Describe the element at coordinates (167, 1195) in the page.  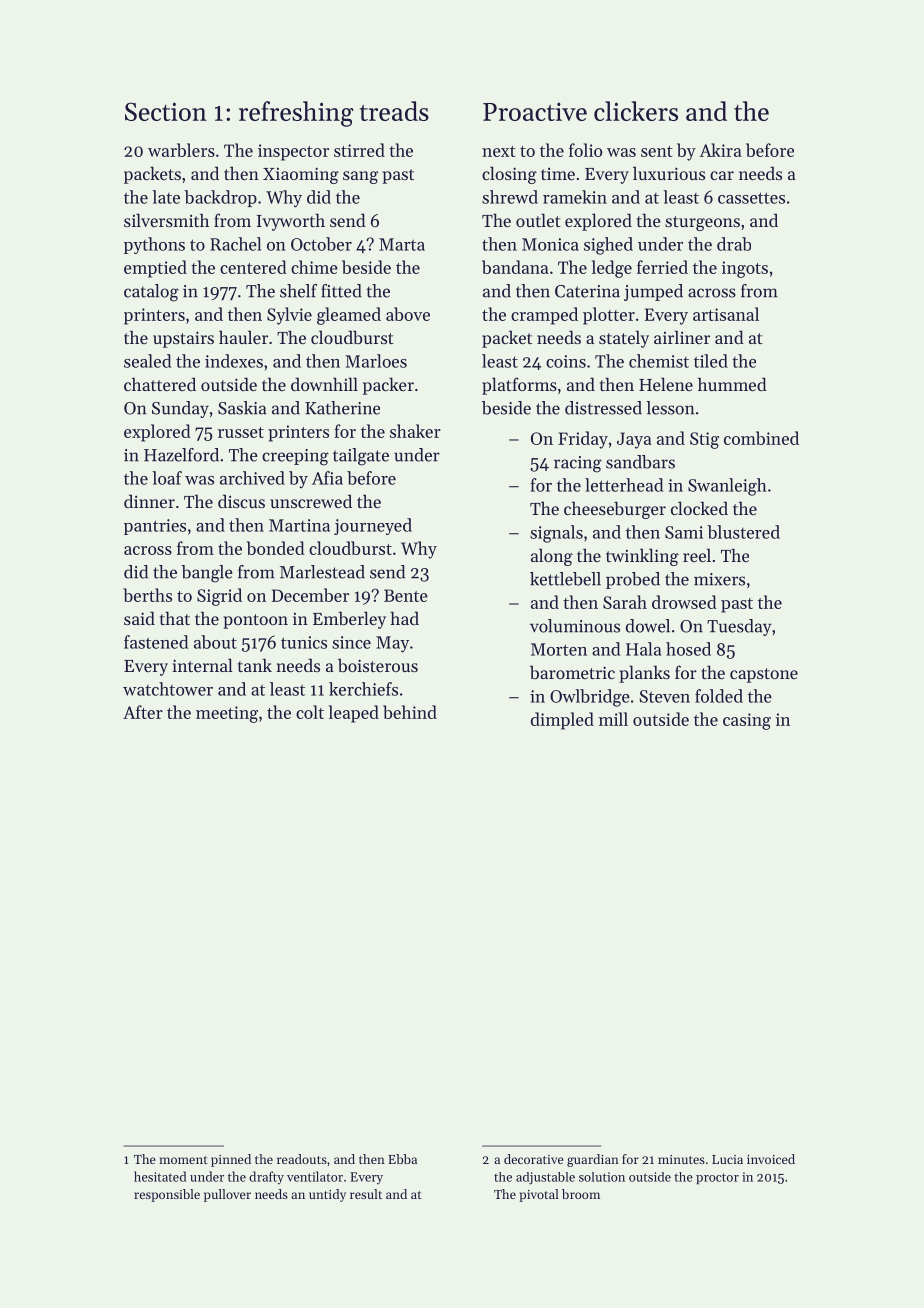
I see `responsible` at that location.
